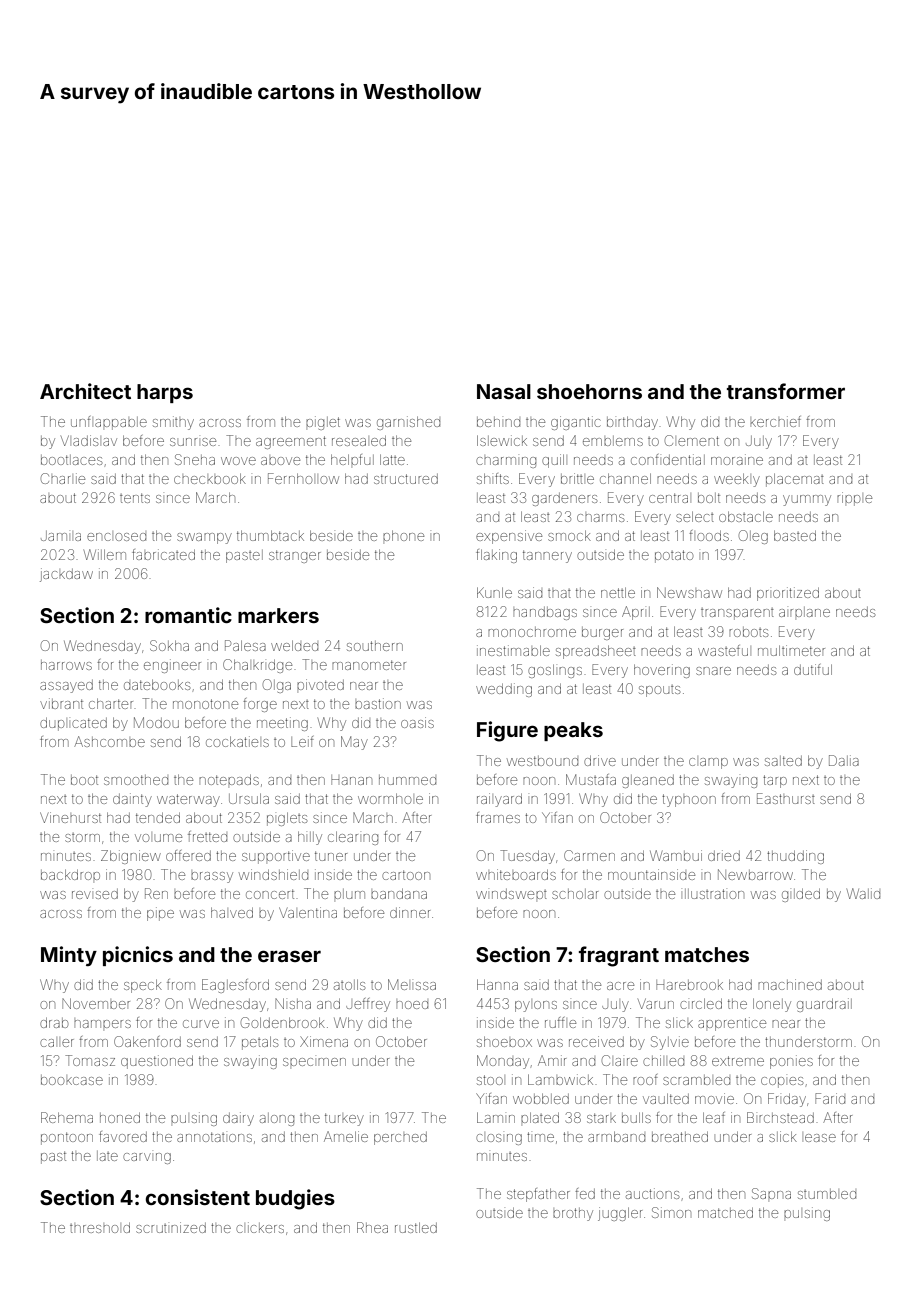 The height and width of the page is (1308, 924). I want to click on Walid, so click(863, 893).
